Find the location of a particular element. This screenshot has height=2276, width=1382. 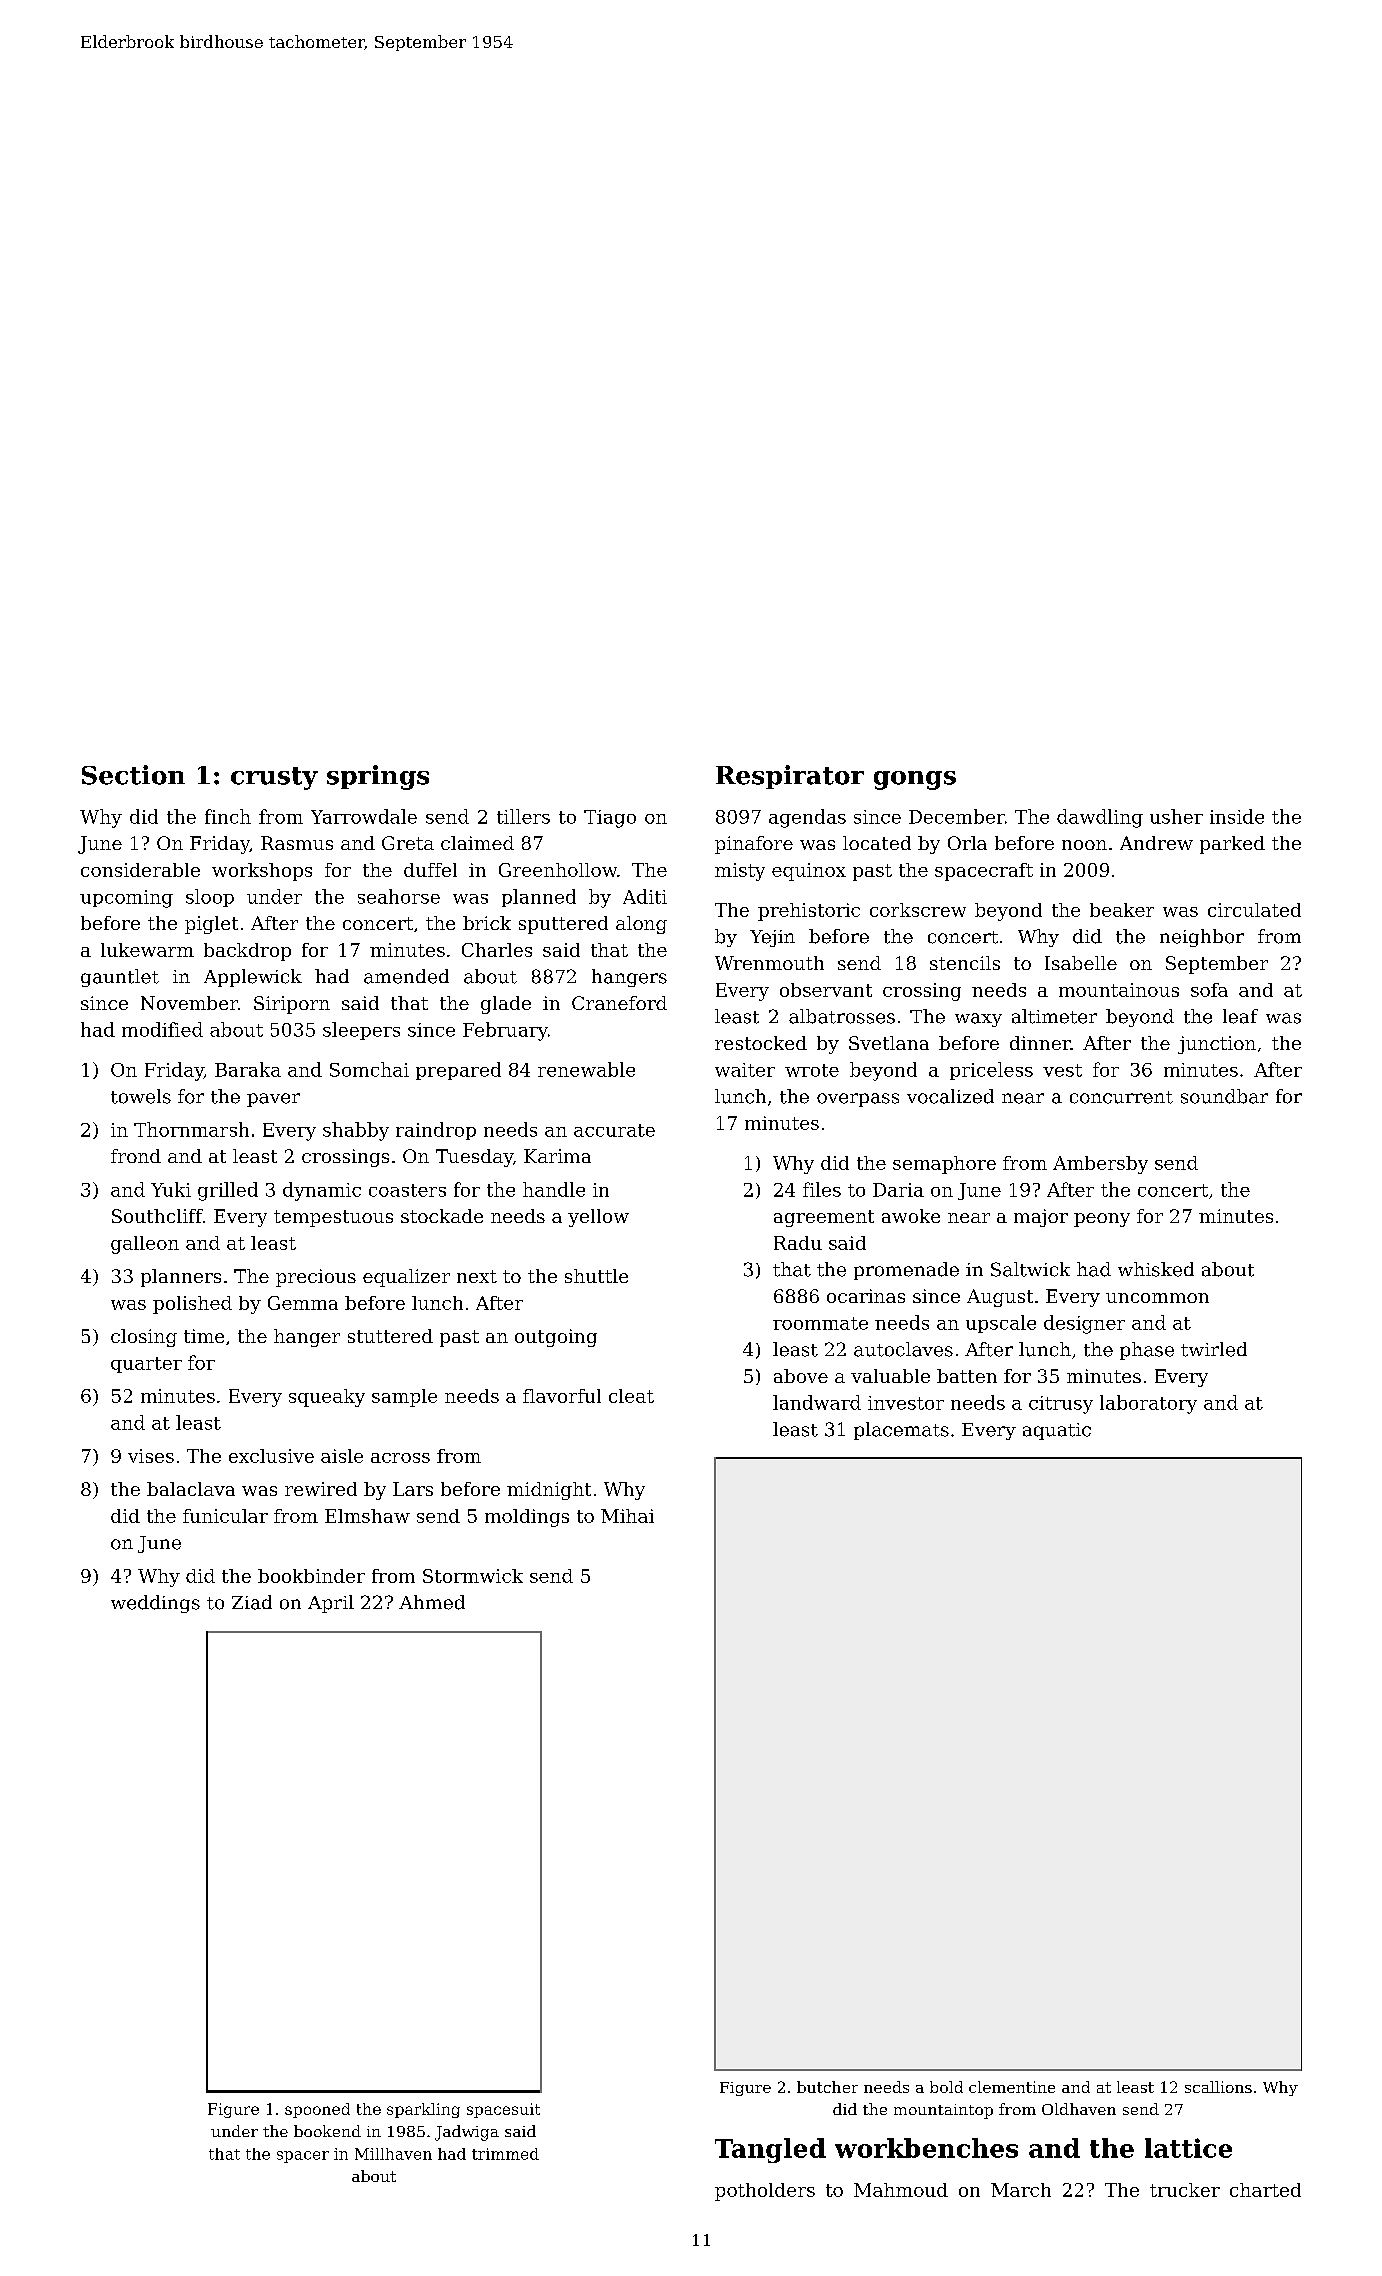

prehistoric is located at coordinates (809, 912).
